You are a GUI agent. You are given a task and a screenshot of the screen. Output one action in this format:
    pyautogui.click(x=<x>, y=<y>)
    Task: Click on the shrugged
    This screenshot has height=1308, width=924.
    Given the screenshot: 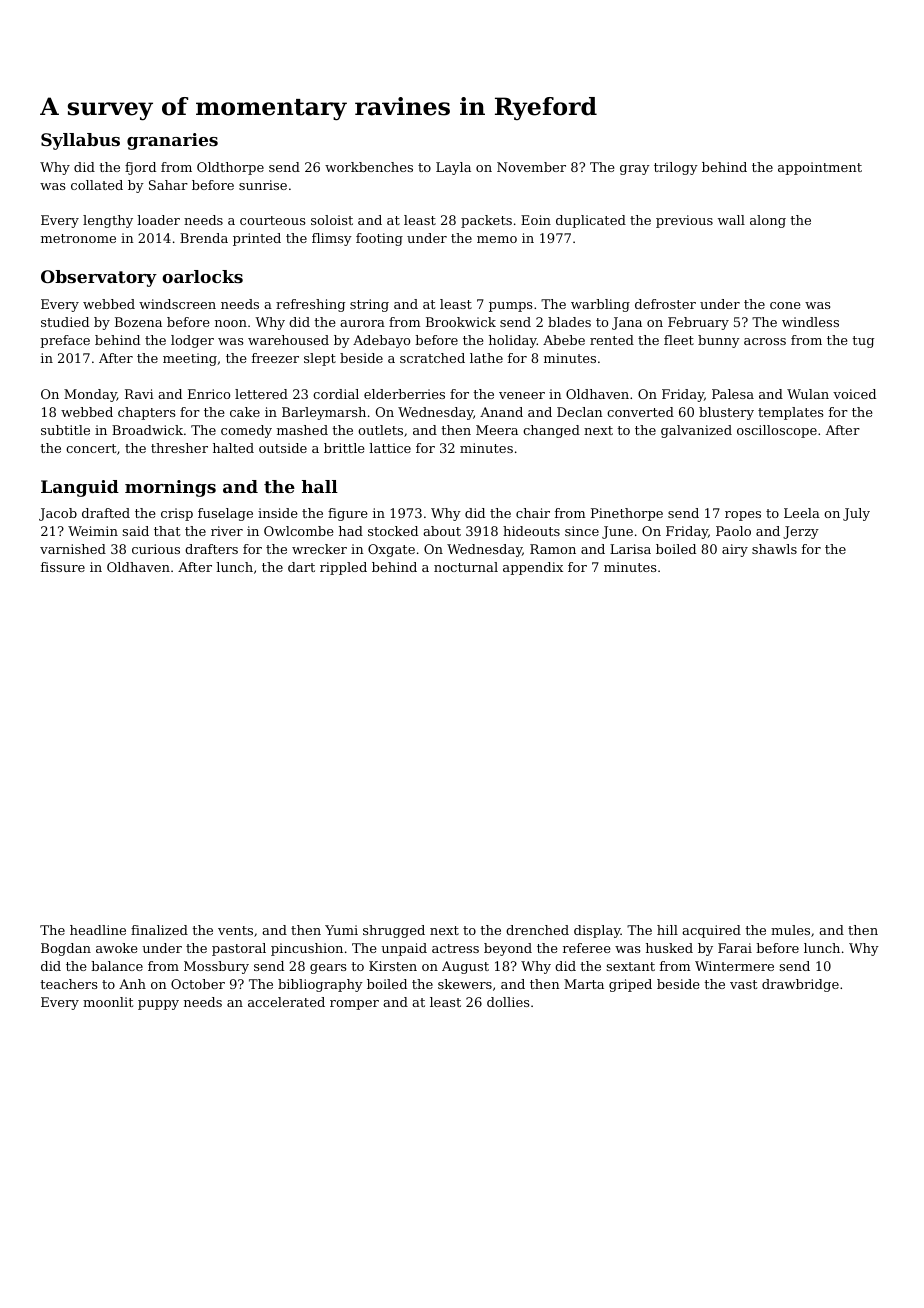 What is the action you would take?
    pyautogui.click(x=394, y=931)
